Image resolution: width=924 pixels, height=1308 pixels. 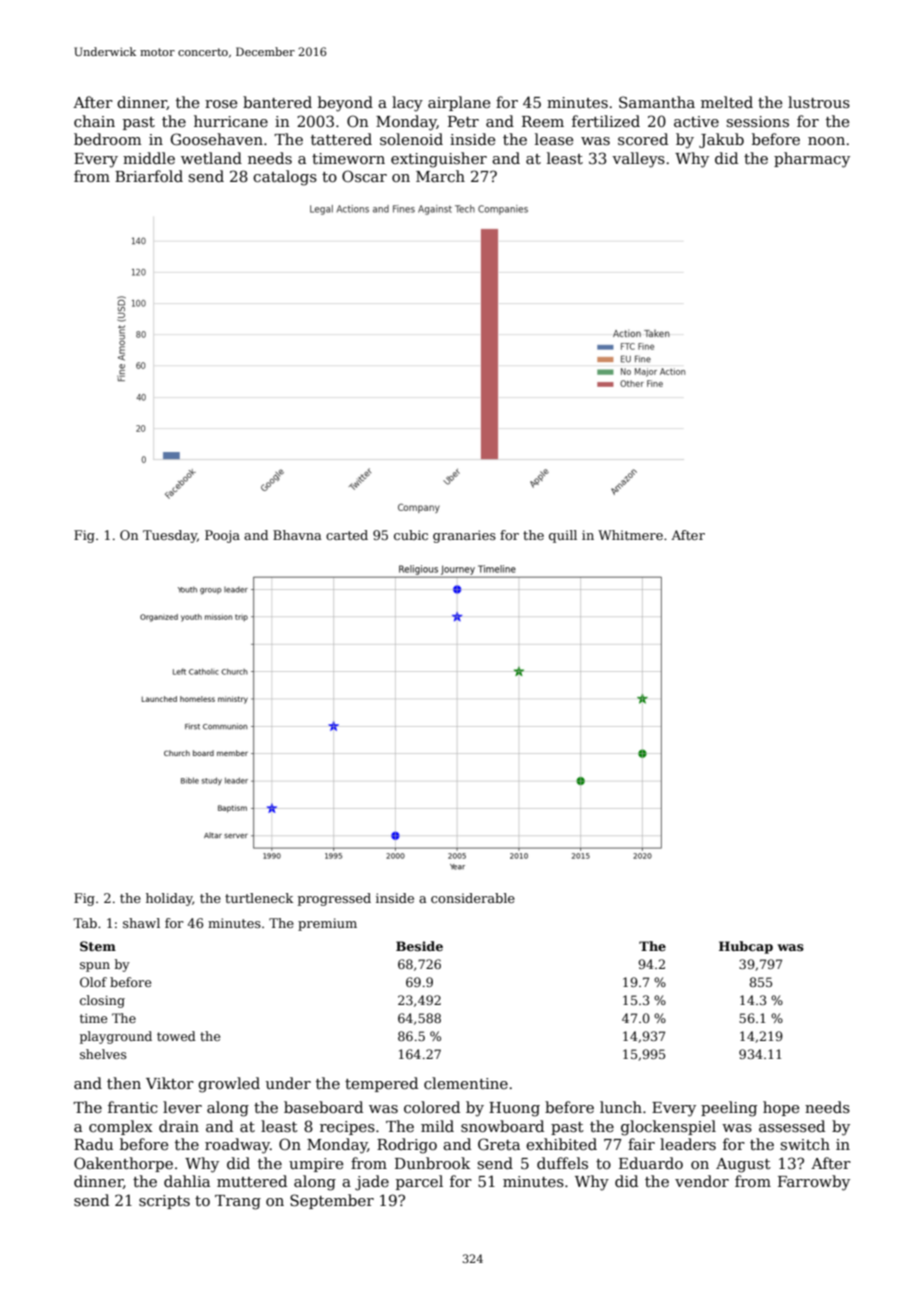 I want to click on quill, so click(x=563, y=536).
